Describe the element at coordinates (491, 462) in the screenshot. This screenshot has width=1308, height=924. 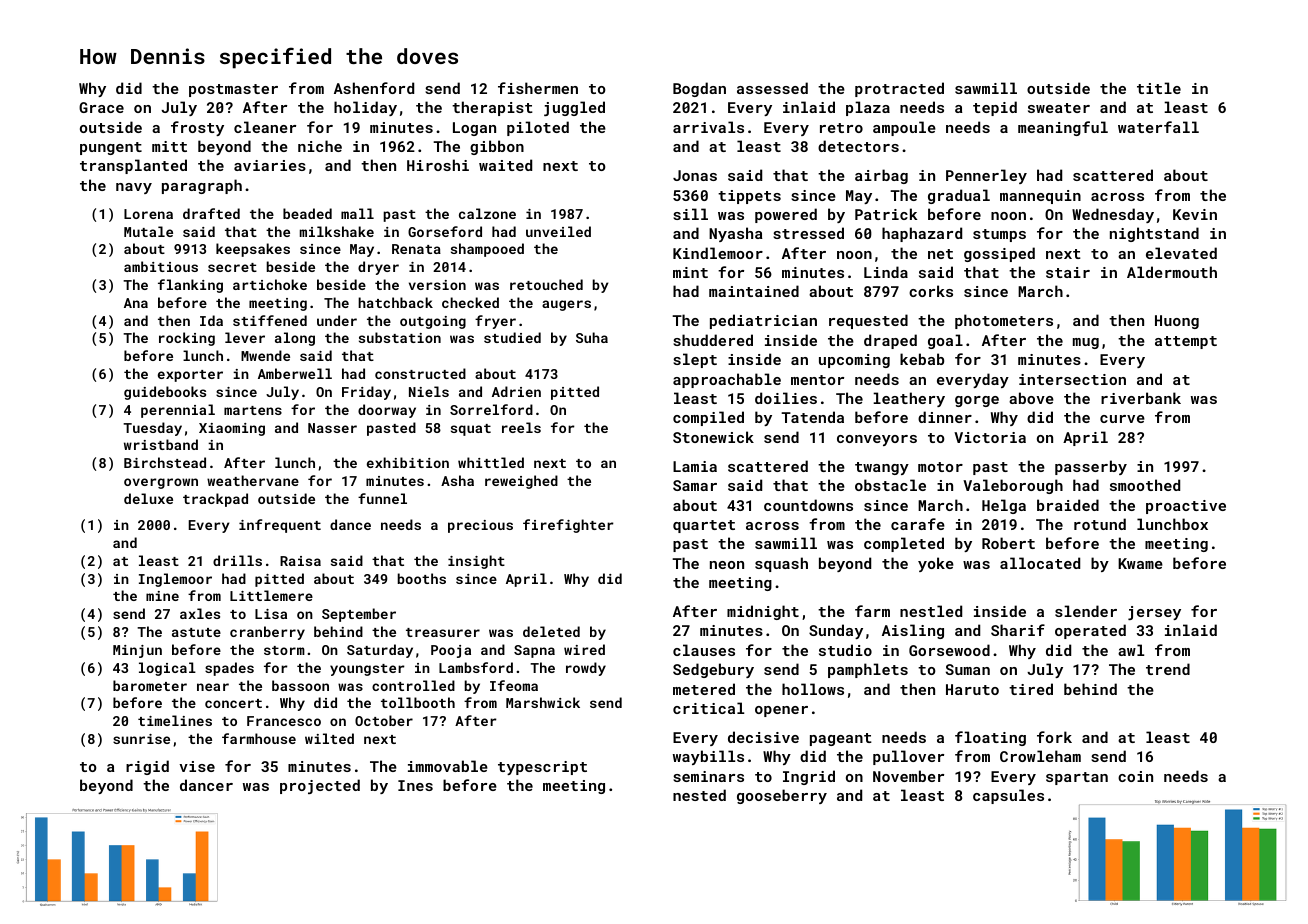
I see `whittled` at that location.
